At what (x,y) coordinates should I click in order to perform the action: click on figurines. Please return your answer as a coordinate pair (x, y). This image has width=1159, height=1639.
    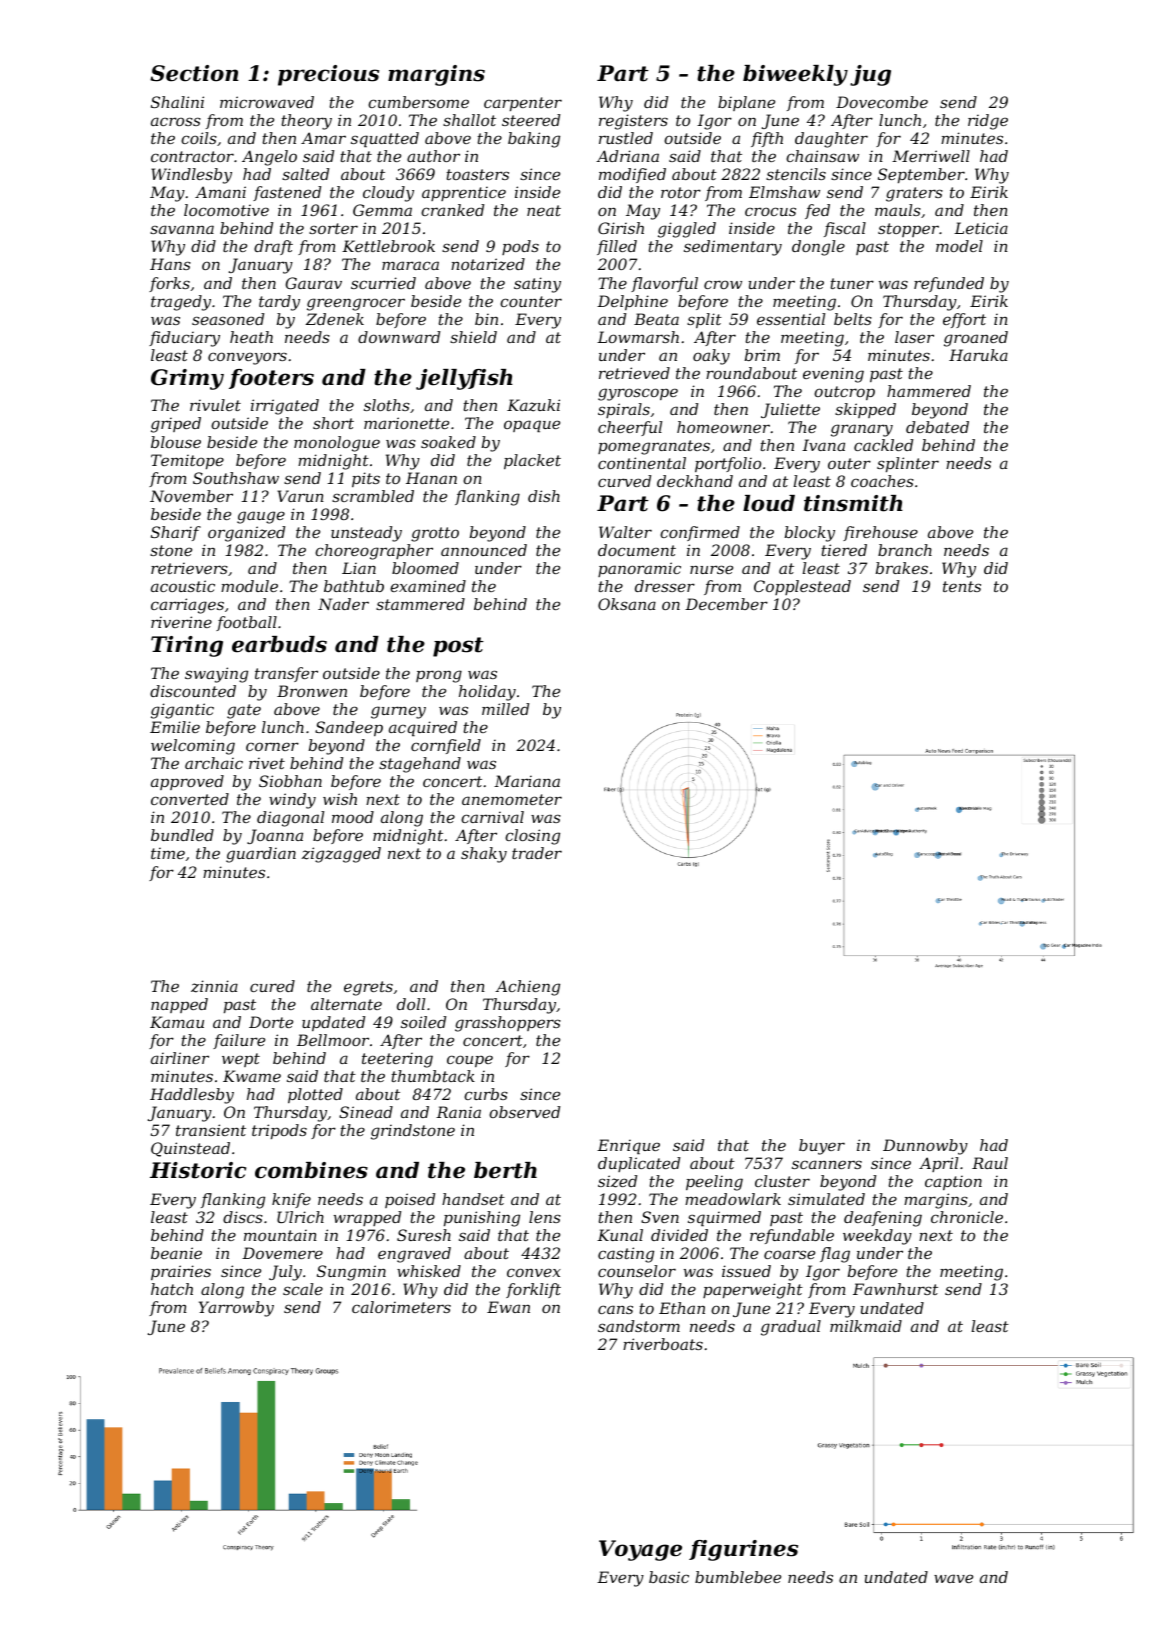
    Looking at the image, I should click on (743, 1550).
